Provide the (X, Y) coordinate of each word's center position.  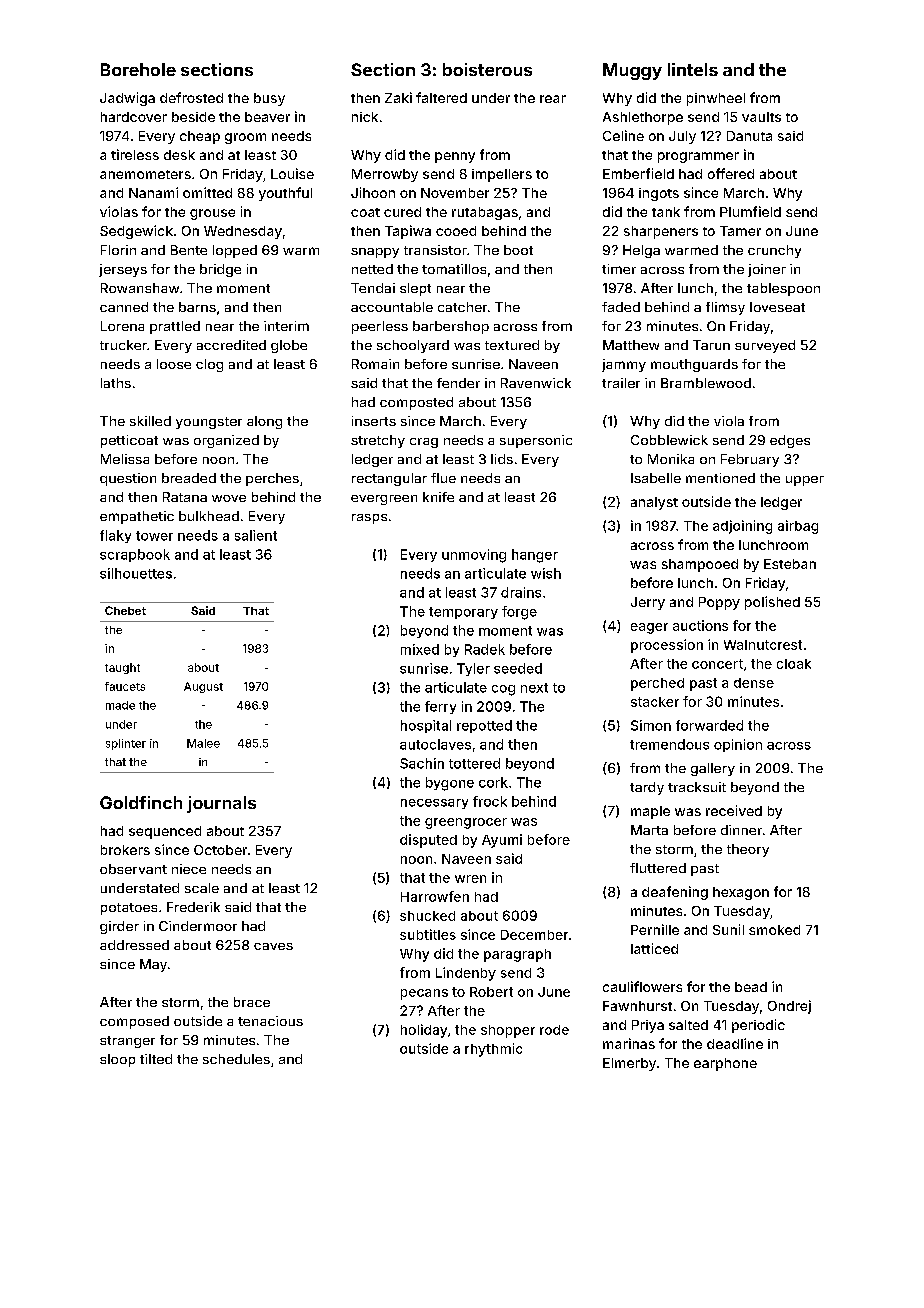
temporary (463, 613)
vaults (761, 117)
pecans (424, 994)
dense (754, 683)
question (128, 479)
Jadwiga (127, 99)
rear (553, 99)
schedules (236, 1059)
